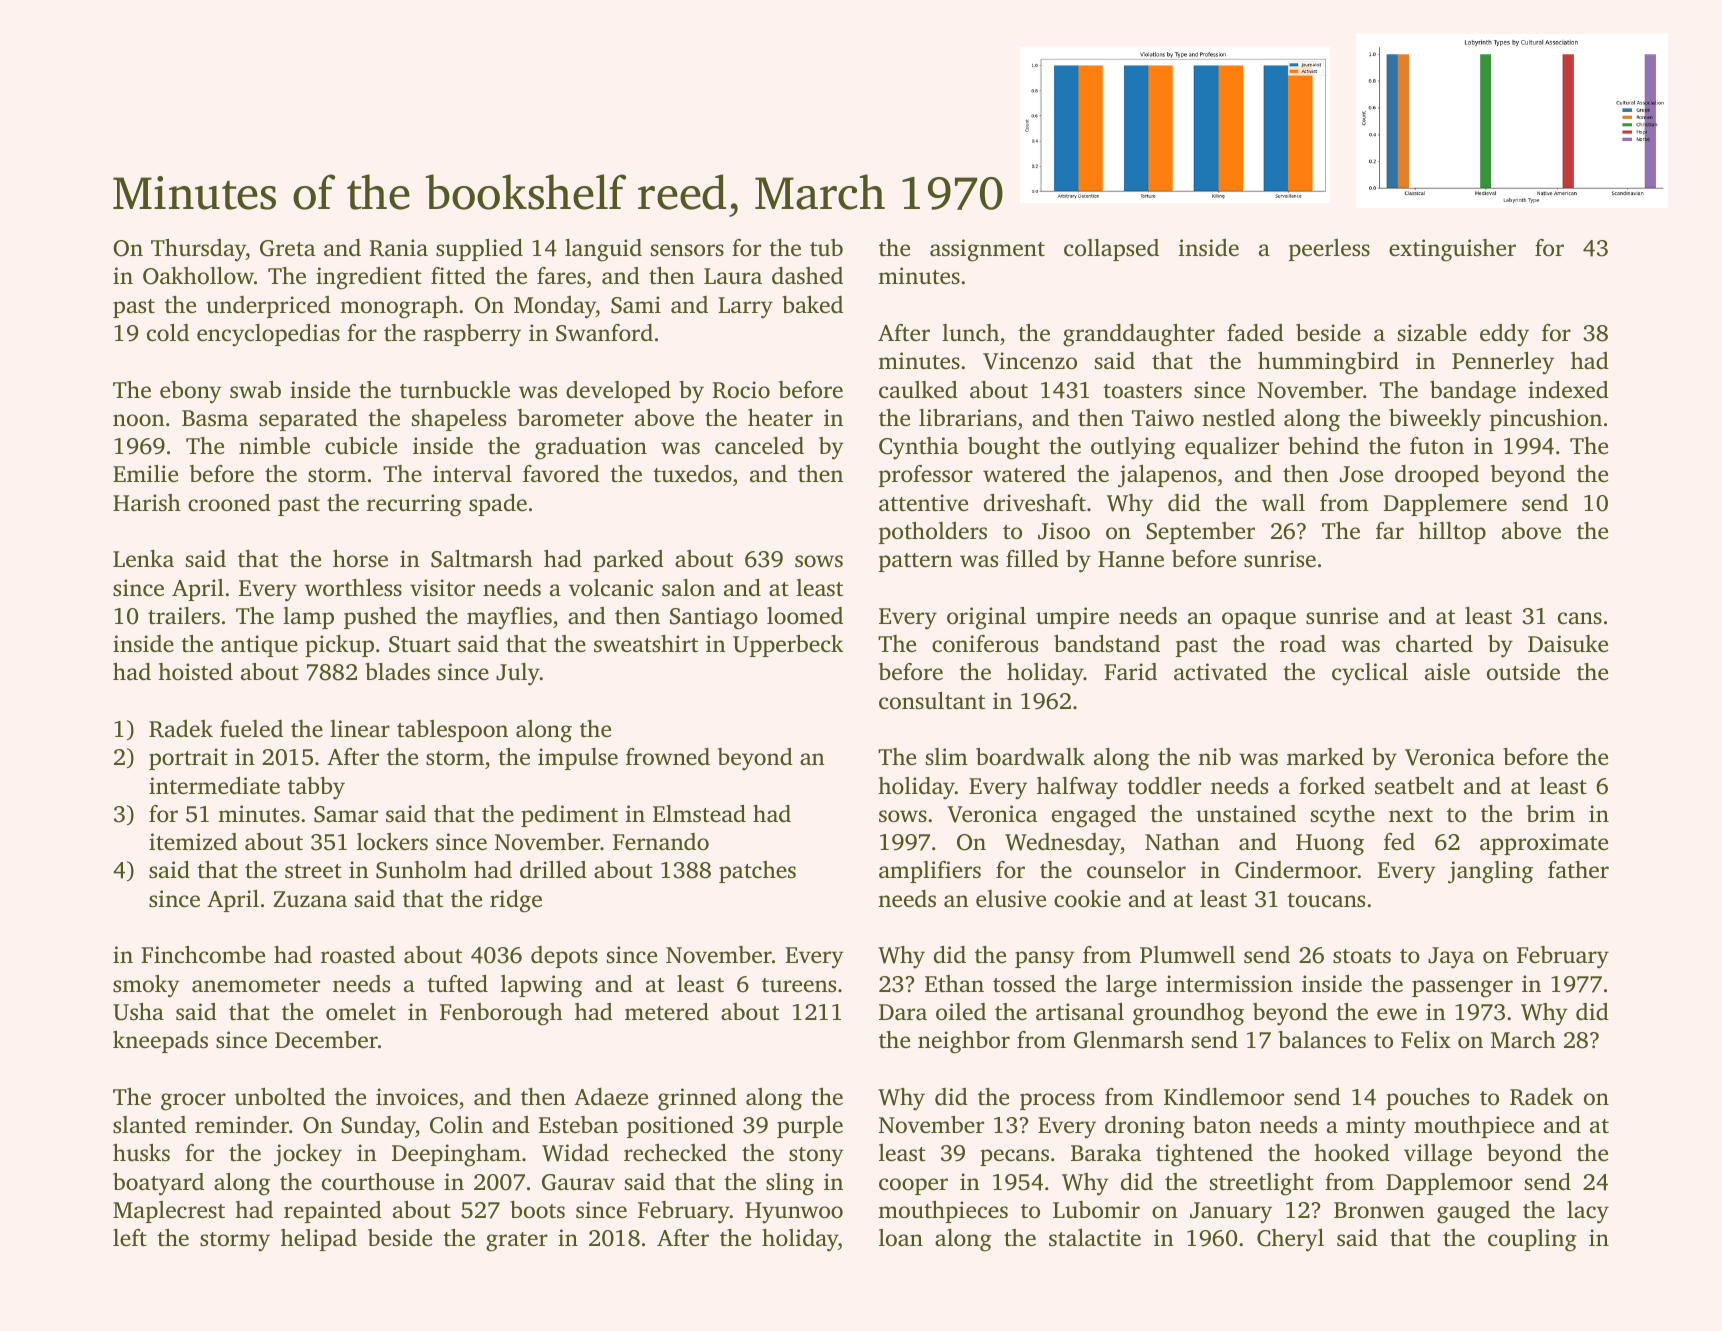  Describe the element at coordinates (913, 1186) in the screenshot. I see `cooper` at that location.
